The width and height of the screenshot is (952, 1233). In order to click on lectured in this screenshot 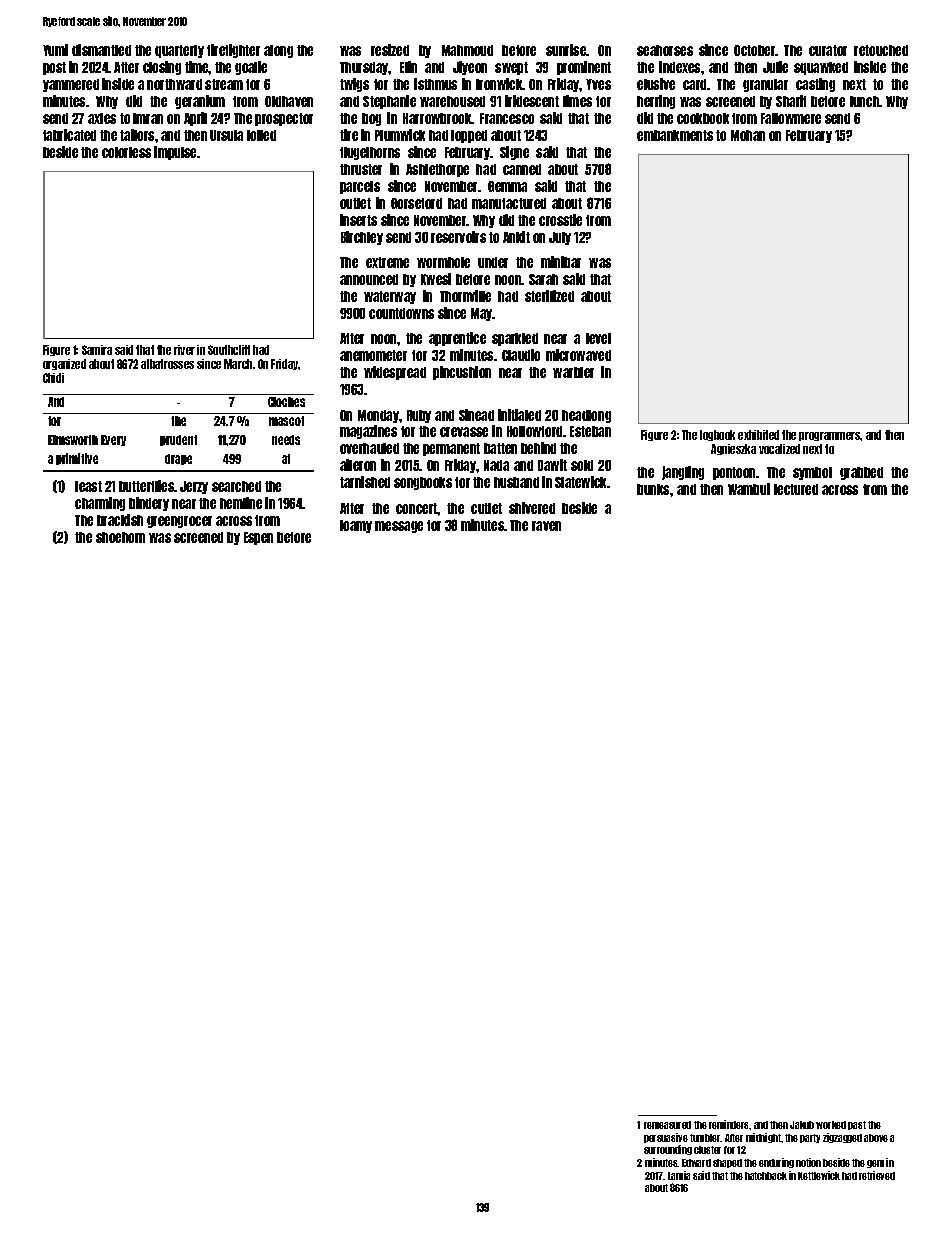, I will do `click(796, 489)`.
